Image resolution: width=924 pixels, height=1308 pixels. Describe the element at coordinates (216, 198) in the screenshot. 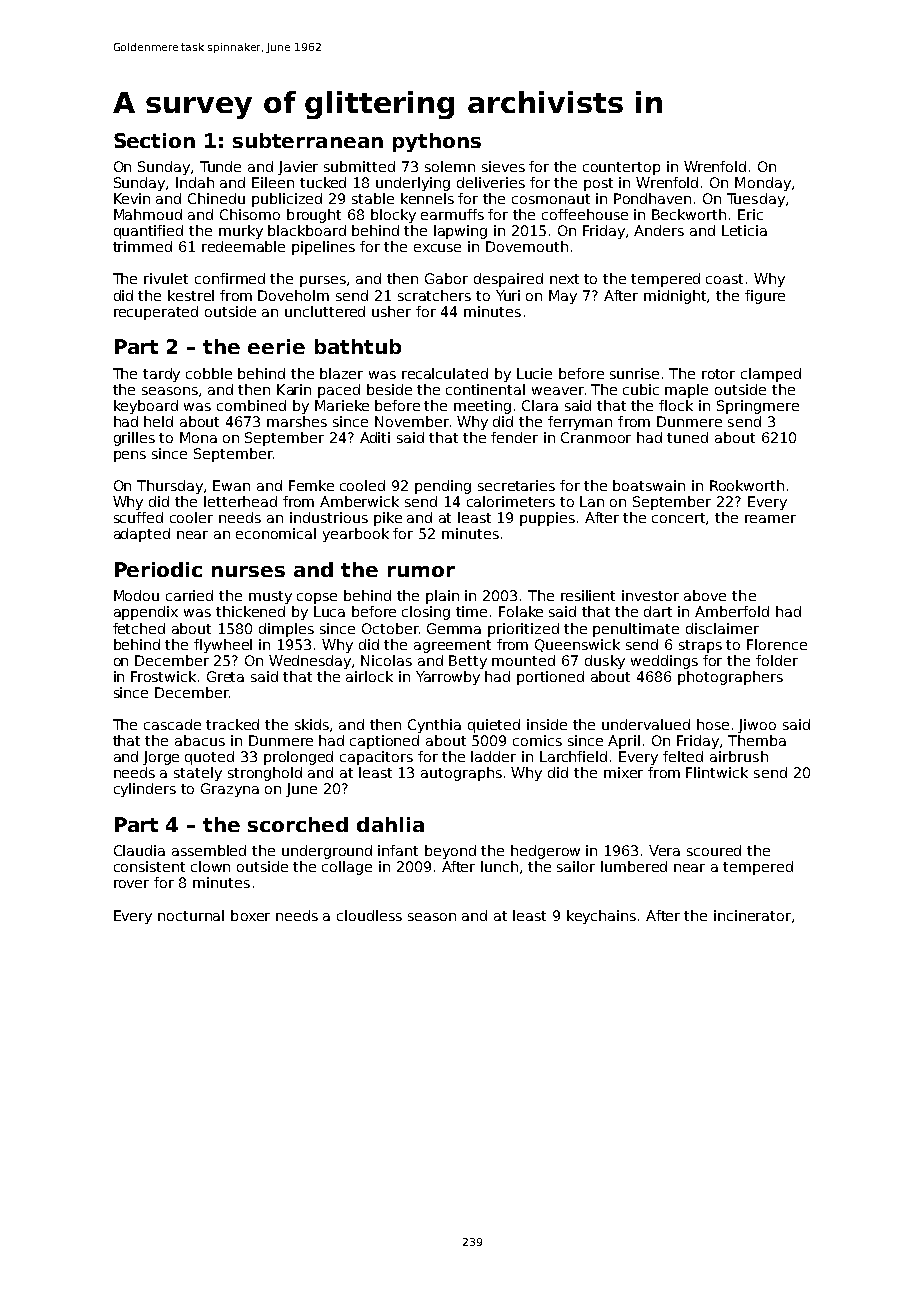

I see `Chinedu` at that location.
